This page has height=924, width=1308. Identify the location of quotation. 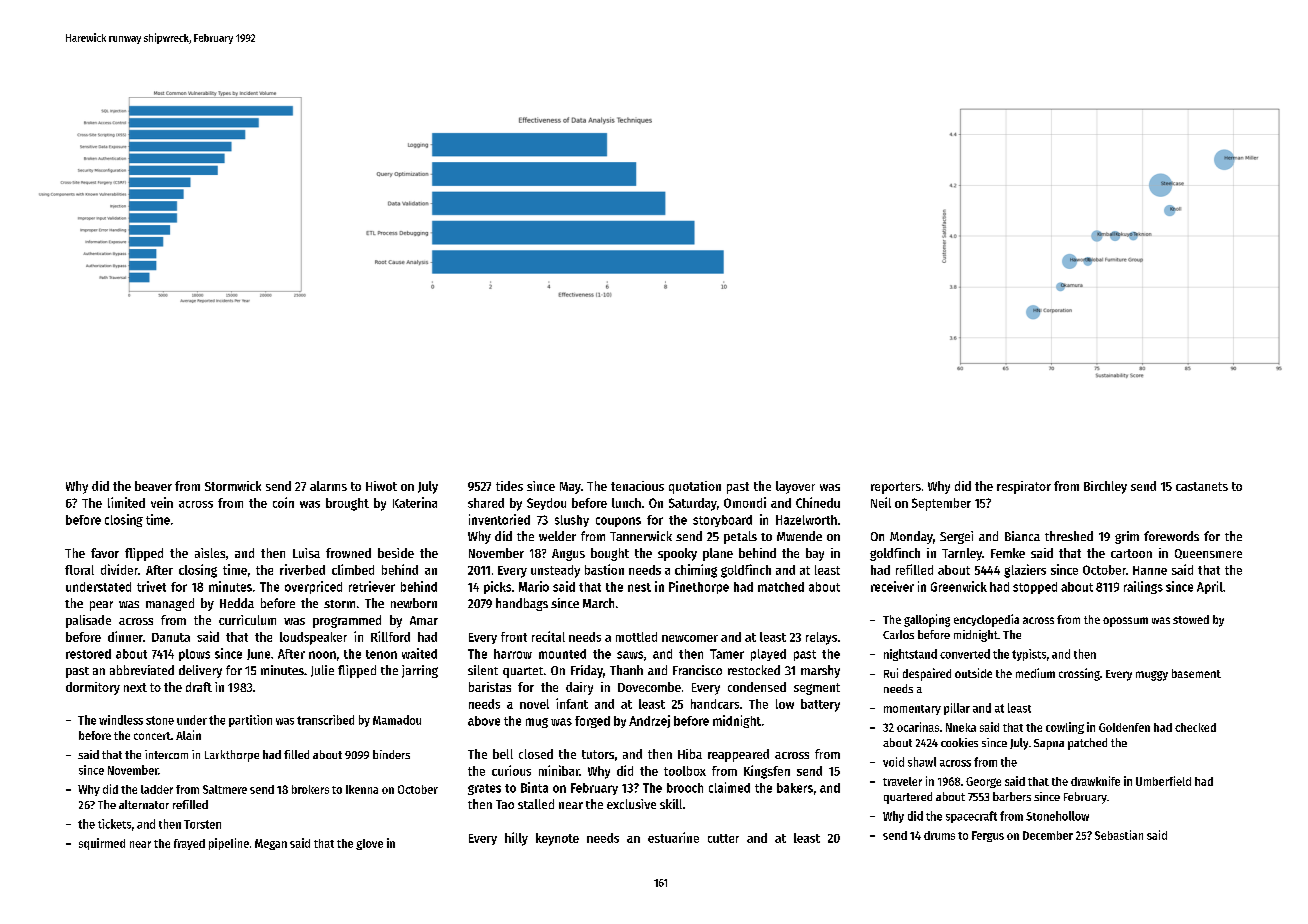
(695, 487).
